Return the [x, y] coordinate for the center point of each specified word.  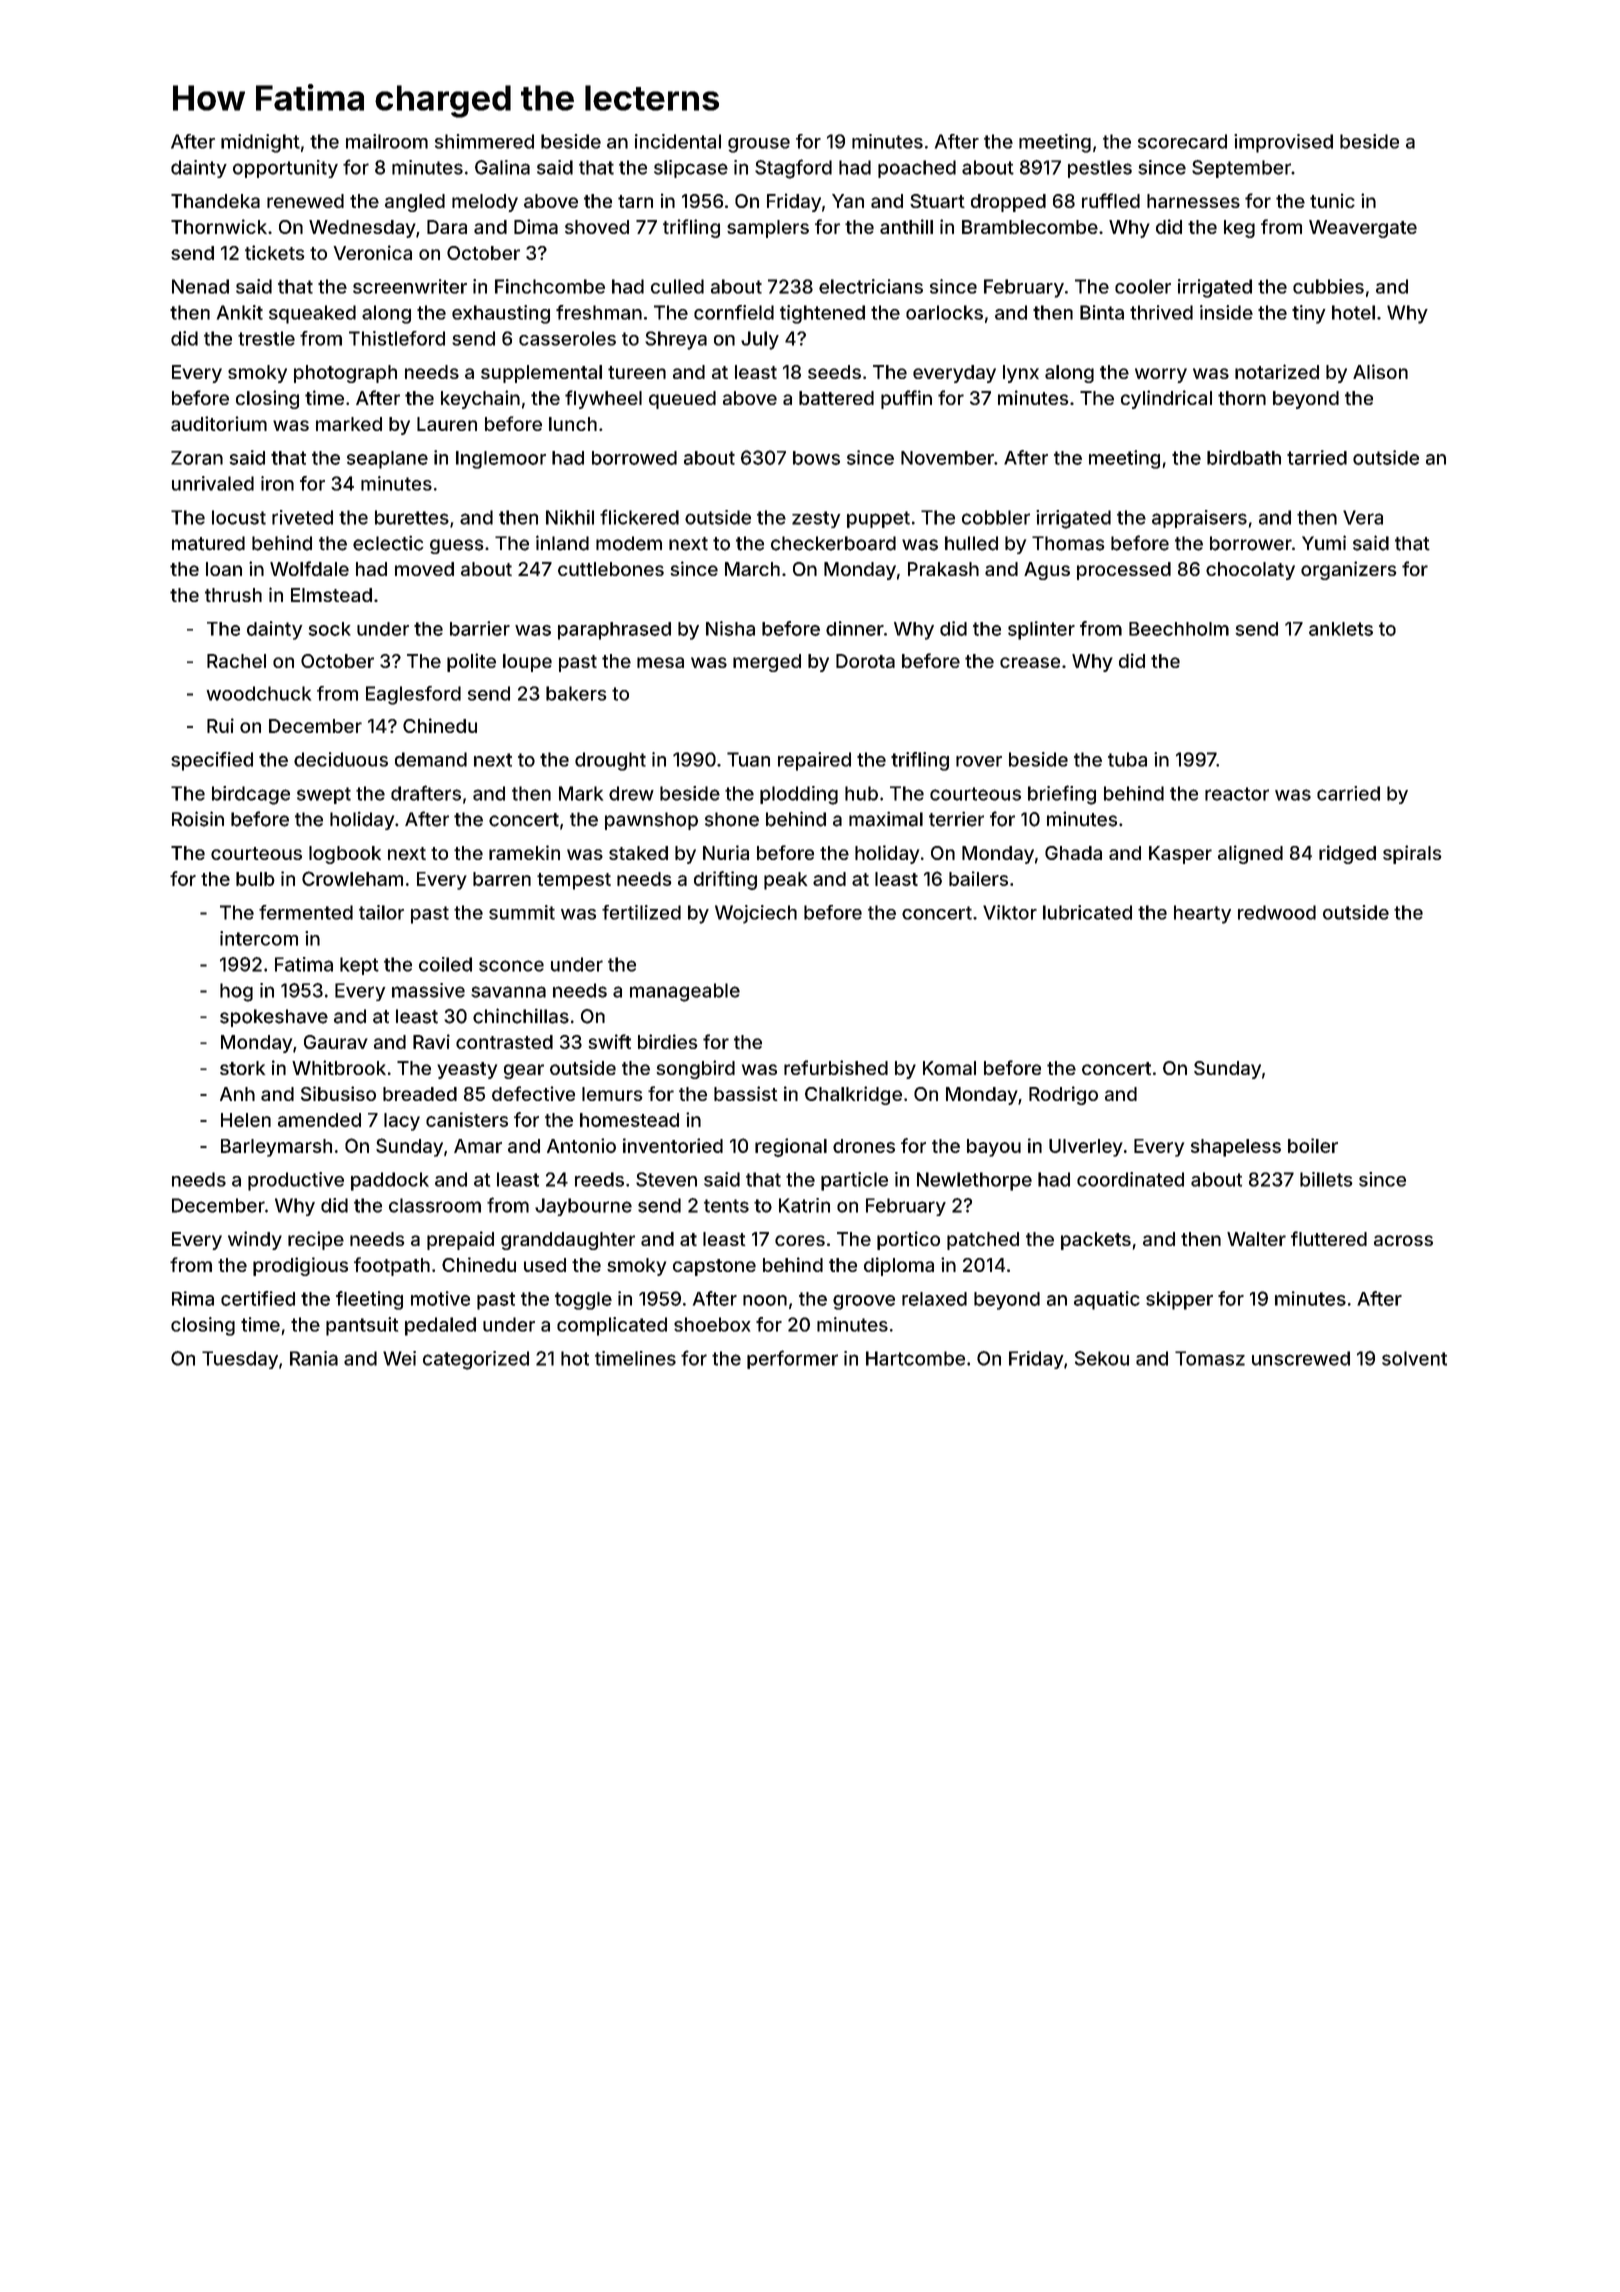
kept [359, 966]
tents [726, 1206]
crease [1030, 662]
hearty [1202, 914]
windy [255, 1240]
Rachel [236, 661]
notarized [1277, 371]
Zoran [197, 458]
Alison [1380, 371]
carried [1348, 793]
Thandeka [215, 201]
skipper [1179, 1300]
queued [682, 400]
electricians [871, 286]
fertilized [641, 912]
